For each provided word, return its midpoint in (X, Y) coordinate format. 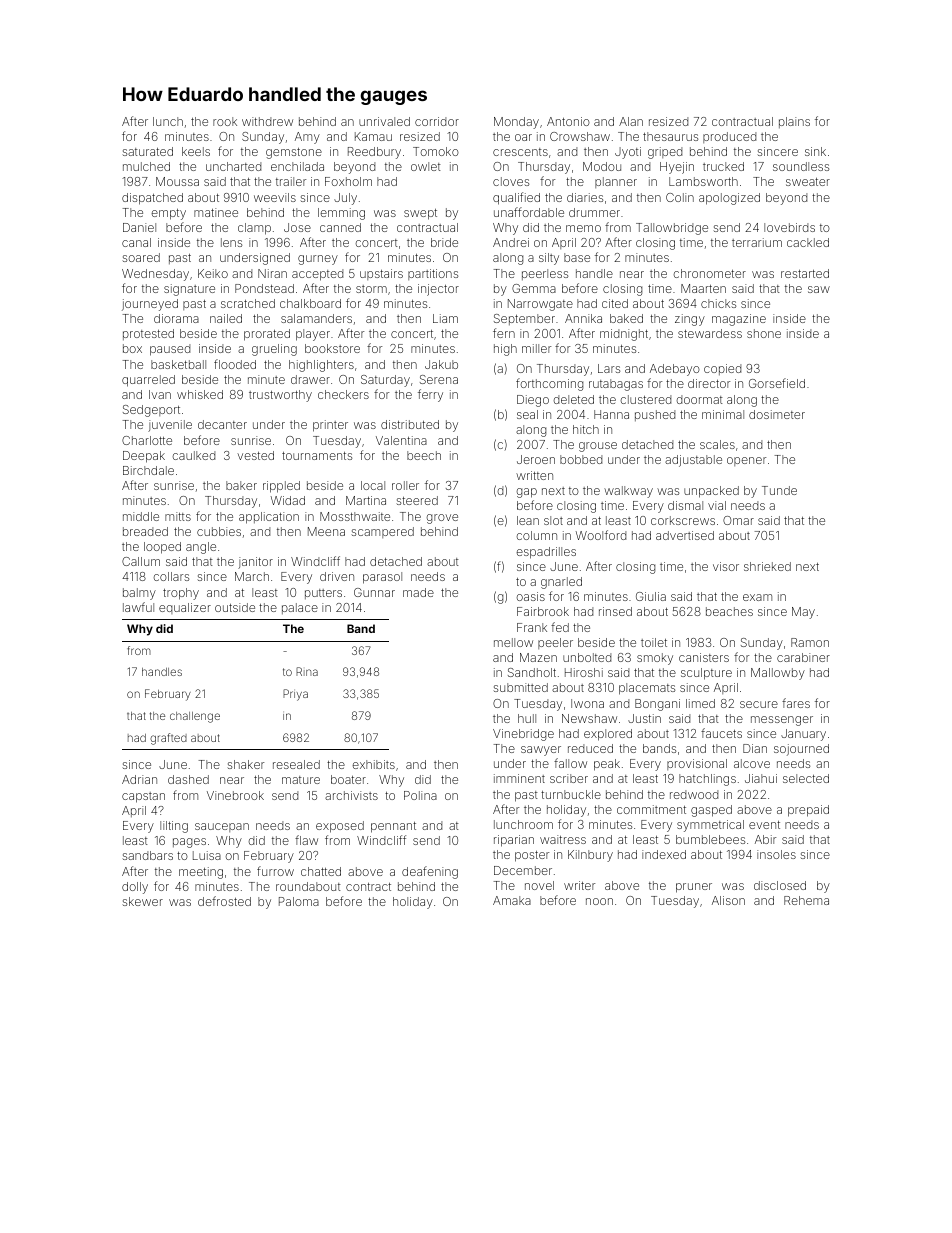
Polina (420, 795)
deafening (430, 872)
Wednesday (155, 275)
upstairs (381, 274)
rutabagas (616, 385)
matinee (216, 212)
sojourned (801, 750)
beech (424, 455)
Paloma (299, 901)
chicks (718, 303)
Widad (288, 500)
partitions (433, 274)
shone (764, 333)
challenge (195, 717)
